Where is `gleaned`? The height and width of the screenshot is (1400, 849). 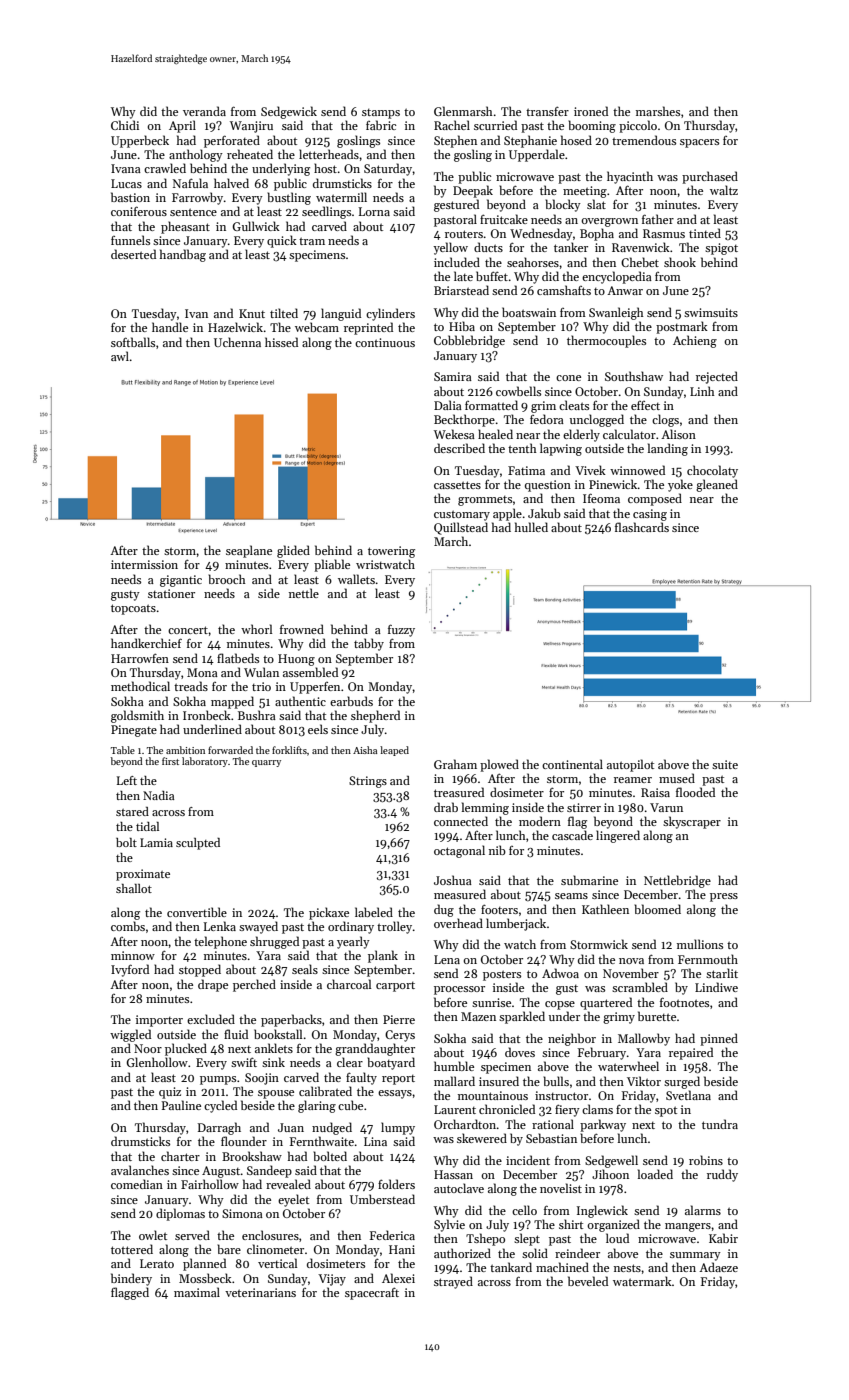 gleaned is located at coordinates (717, 485).
